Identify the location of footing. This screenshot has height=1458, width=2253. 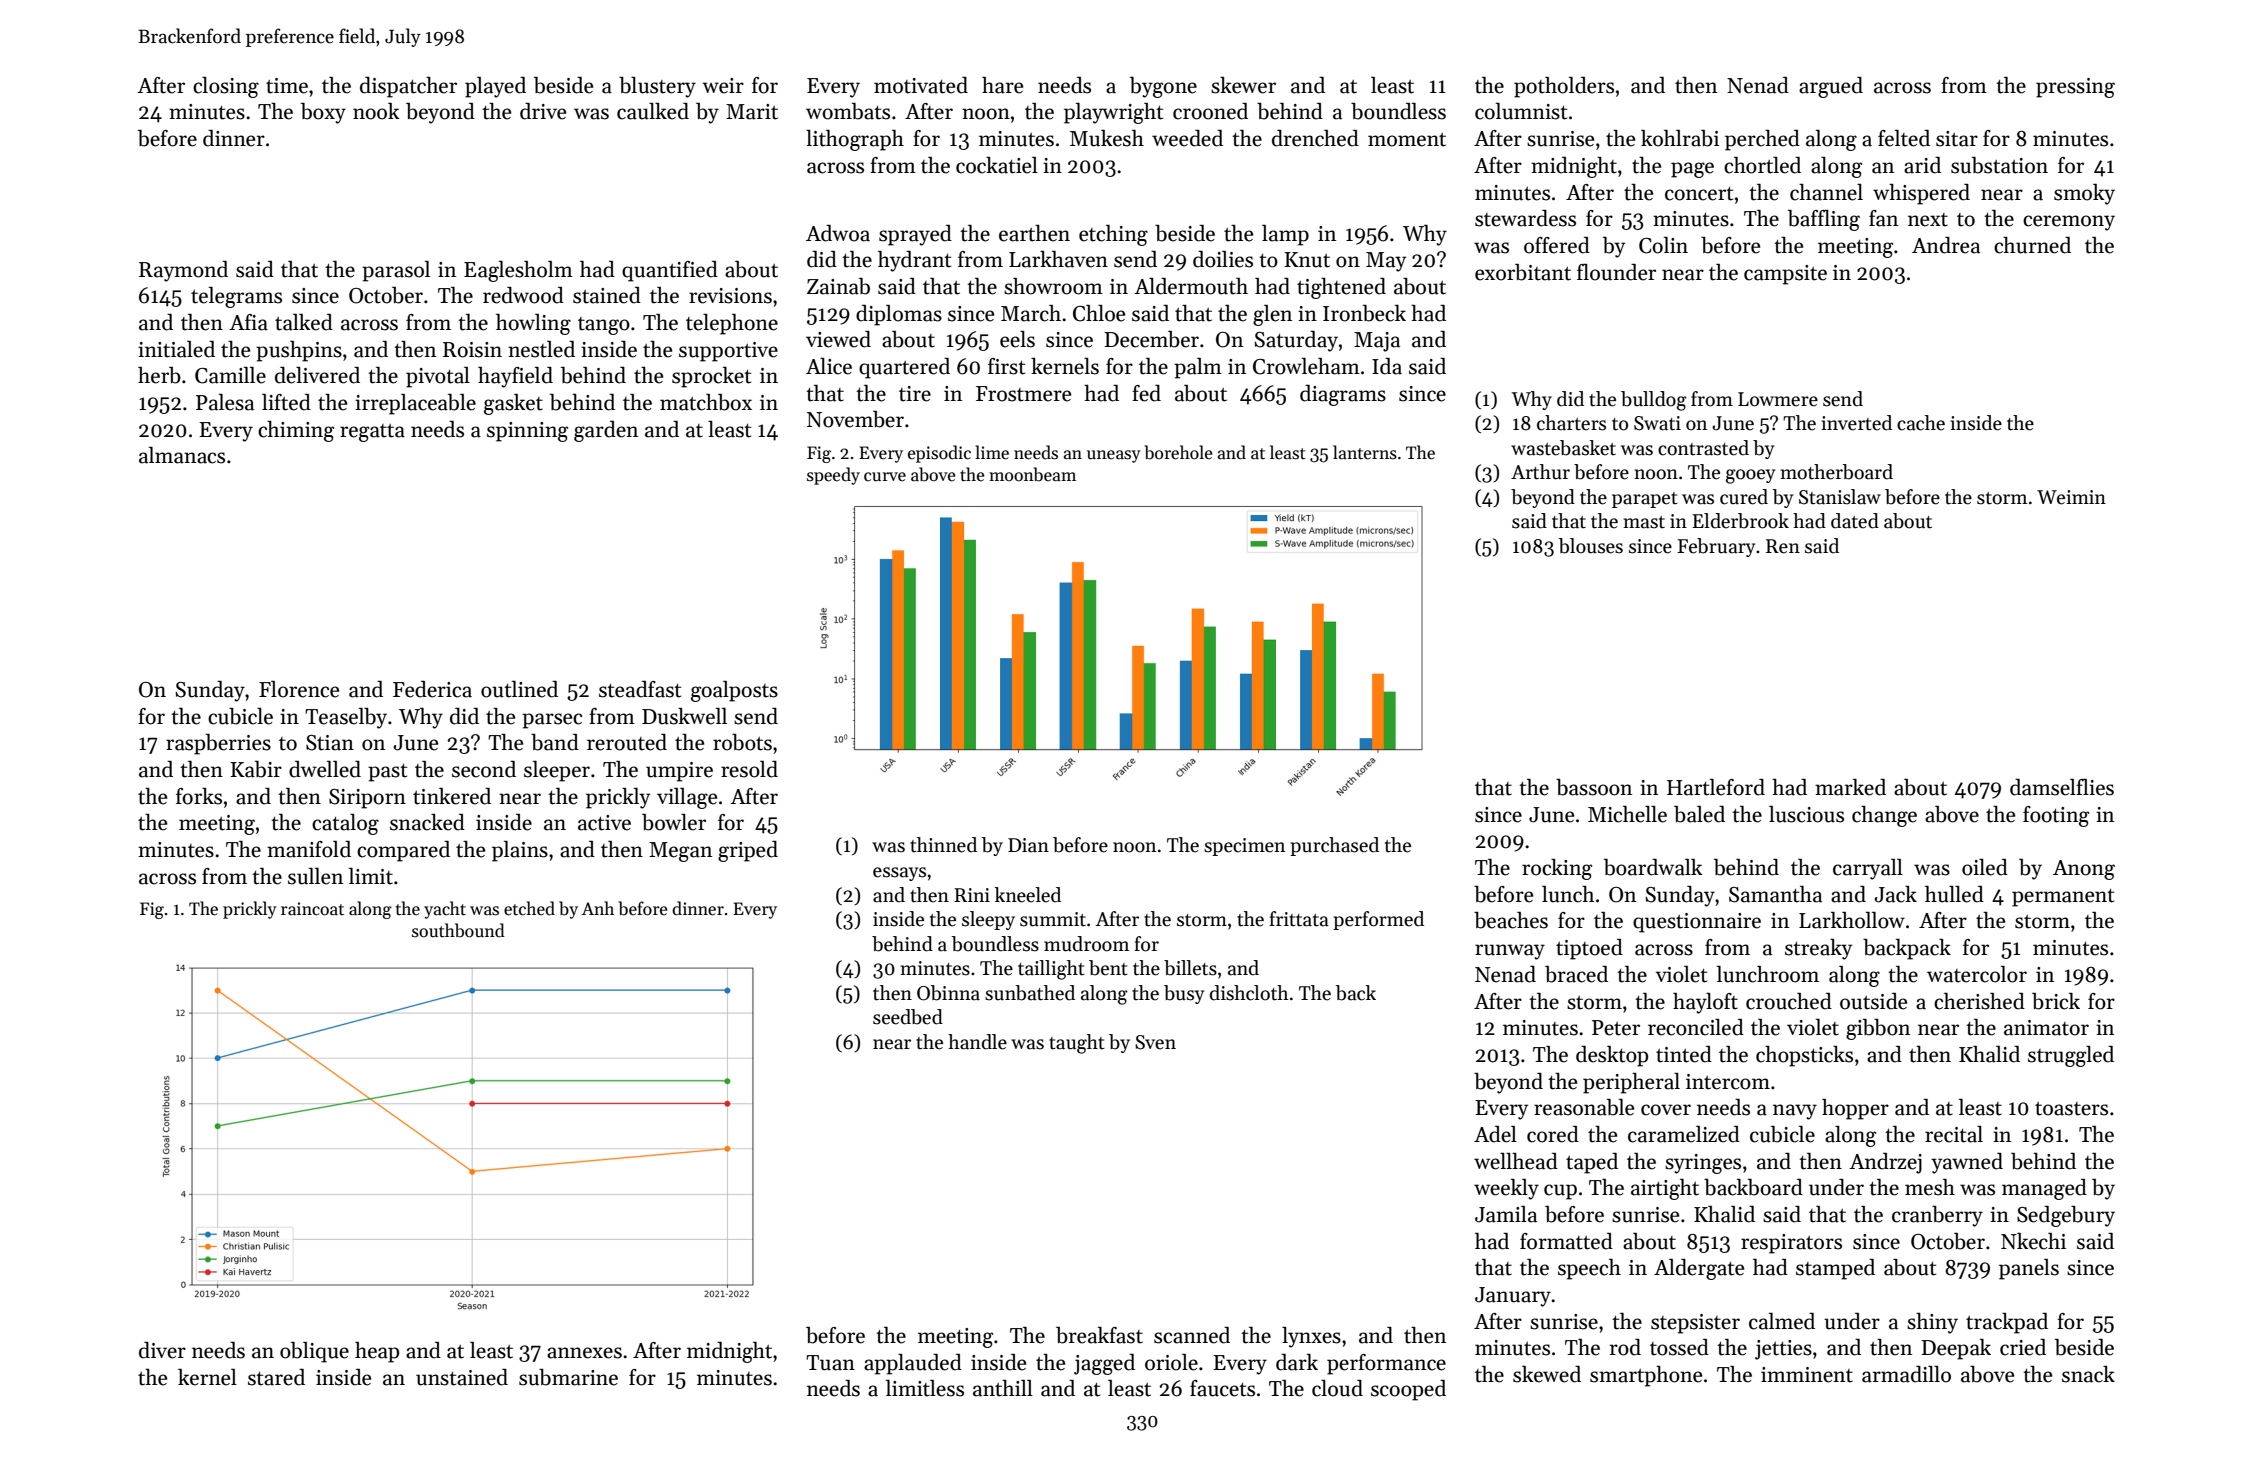
(2056, 816).
